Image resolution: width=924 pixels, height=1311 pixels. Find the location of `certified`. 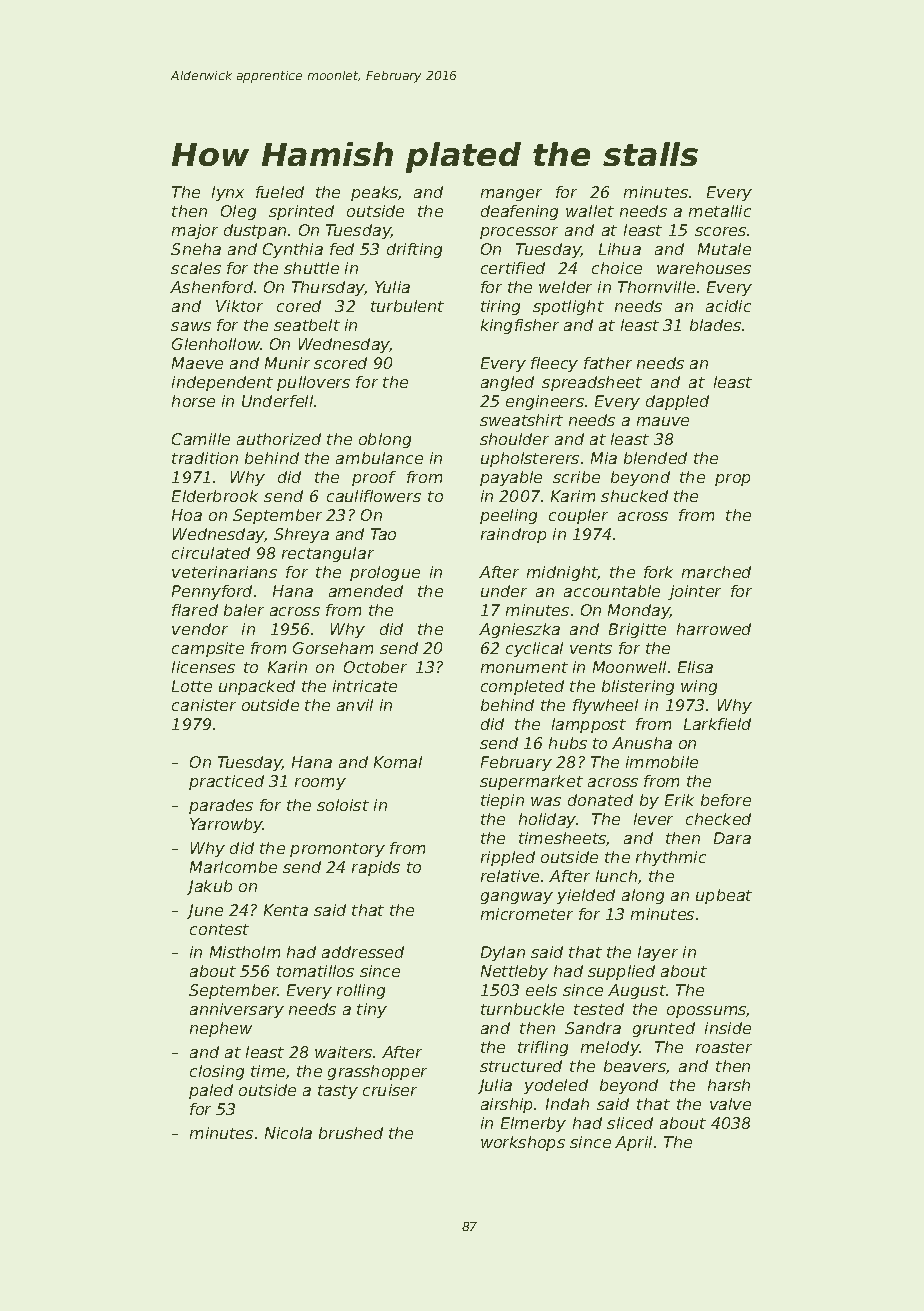

certified is located at coordinates (513, 268).
